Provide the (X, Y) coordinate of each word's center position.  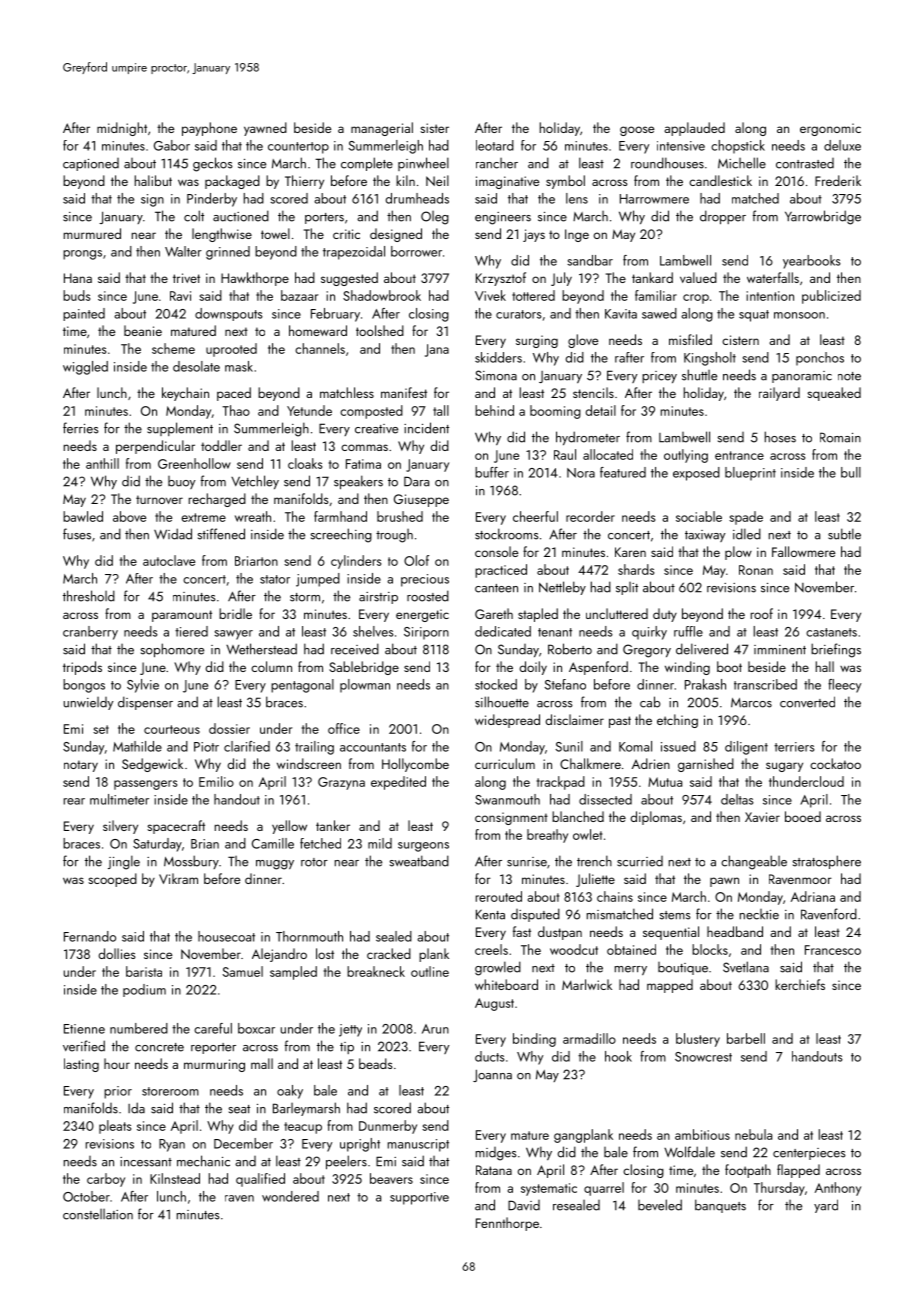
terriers (794, 747)
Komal (635, 746)
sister (434, 128)
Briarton (256, 561)
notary (81, 766)
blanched (578, 816)
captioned (91, 164)
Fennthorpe (507, 1224)
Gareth (494, 613)
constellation (98, 1214)
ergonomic (830, 129)
